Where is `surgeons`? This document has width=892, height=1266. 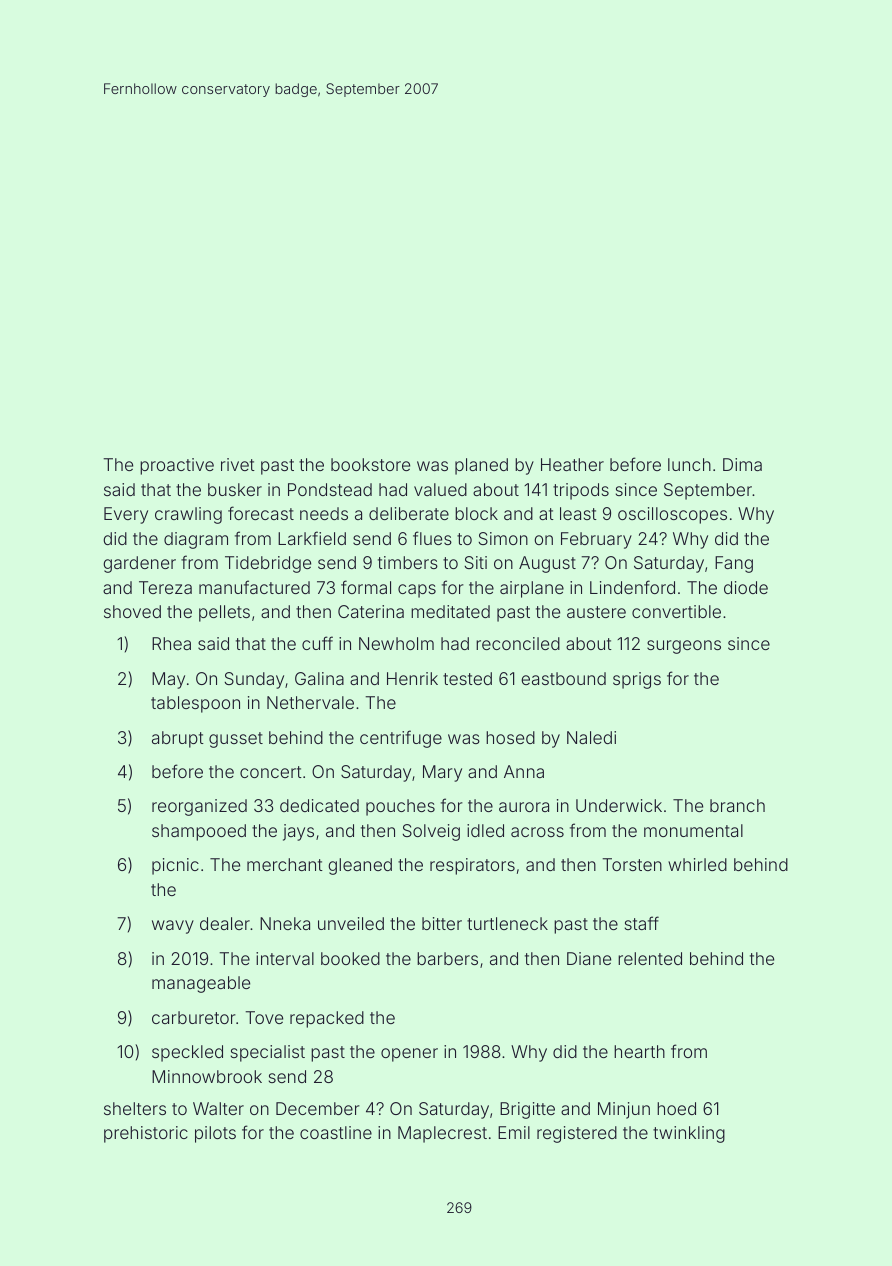
surgeons is located at coordinates (684, 647).
